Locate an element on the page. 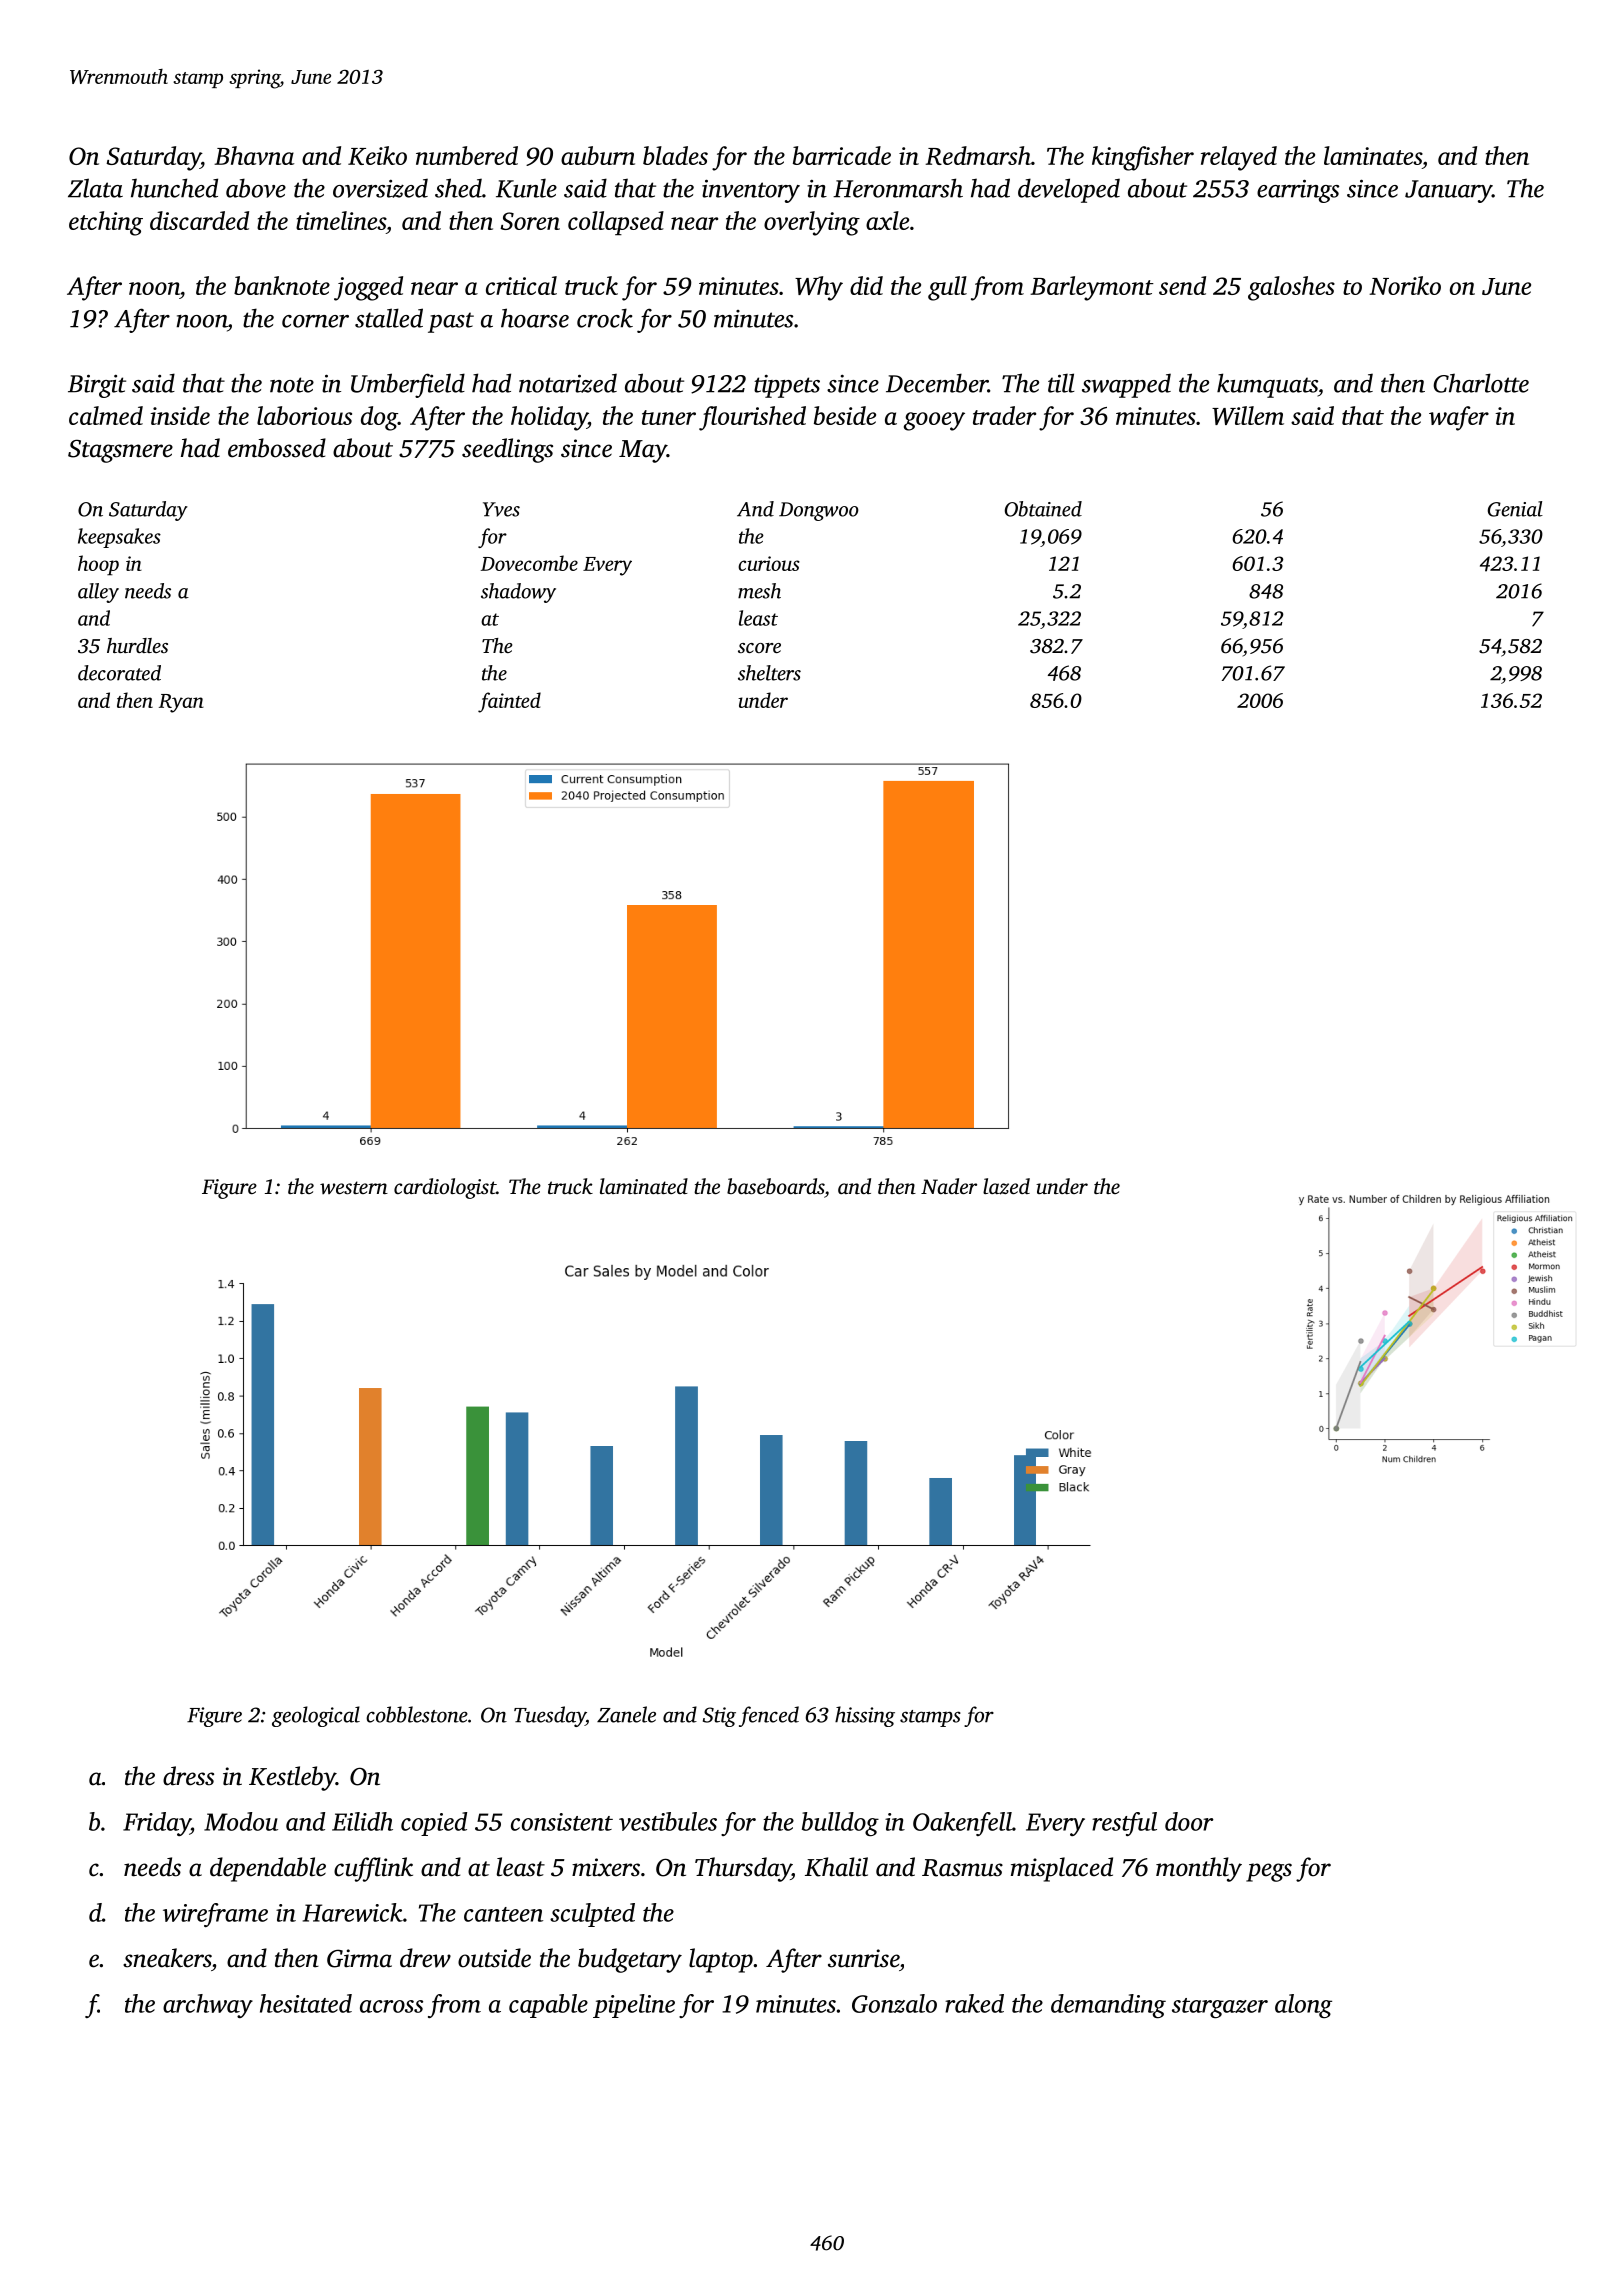 Image resolution: width=1620 pixels, height=2292 pixels. Bhavna is located at coordinates (254, 155).
